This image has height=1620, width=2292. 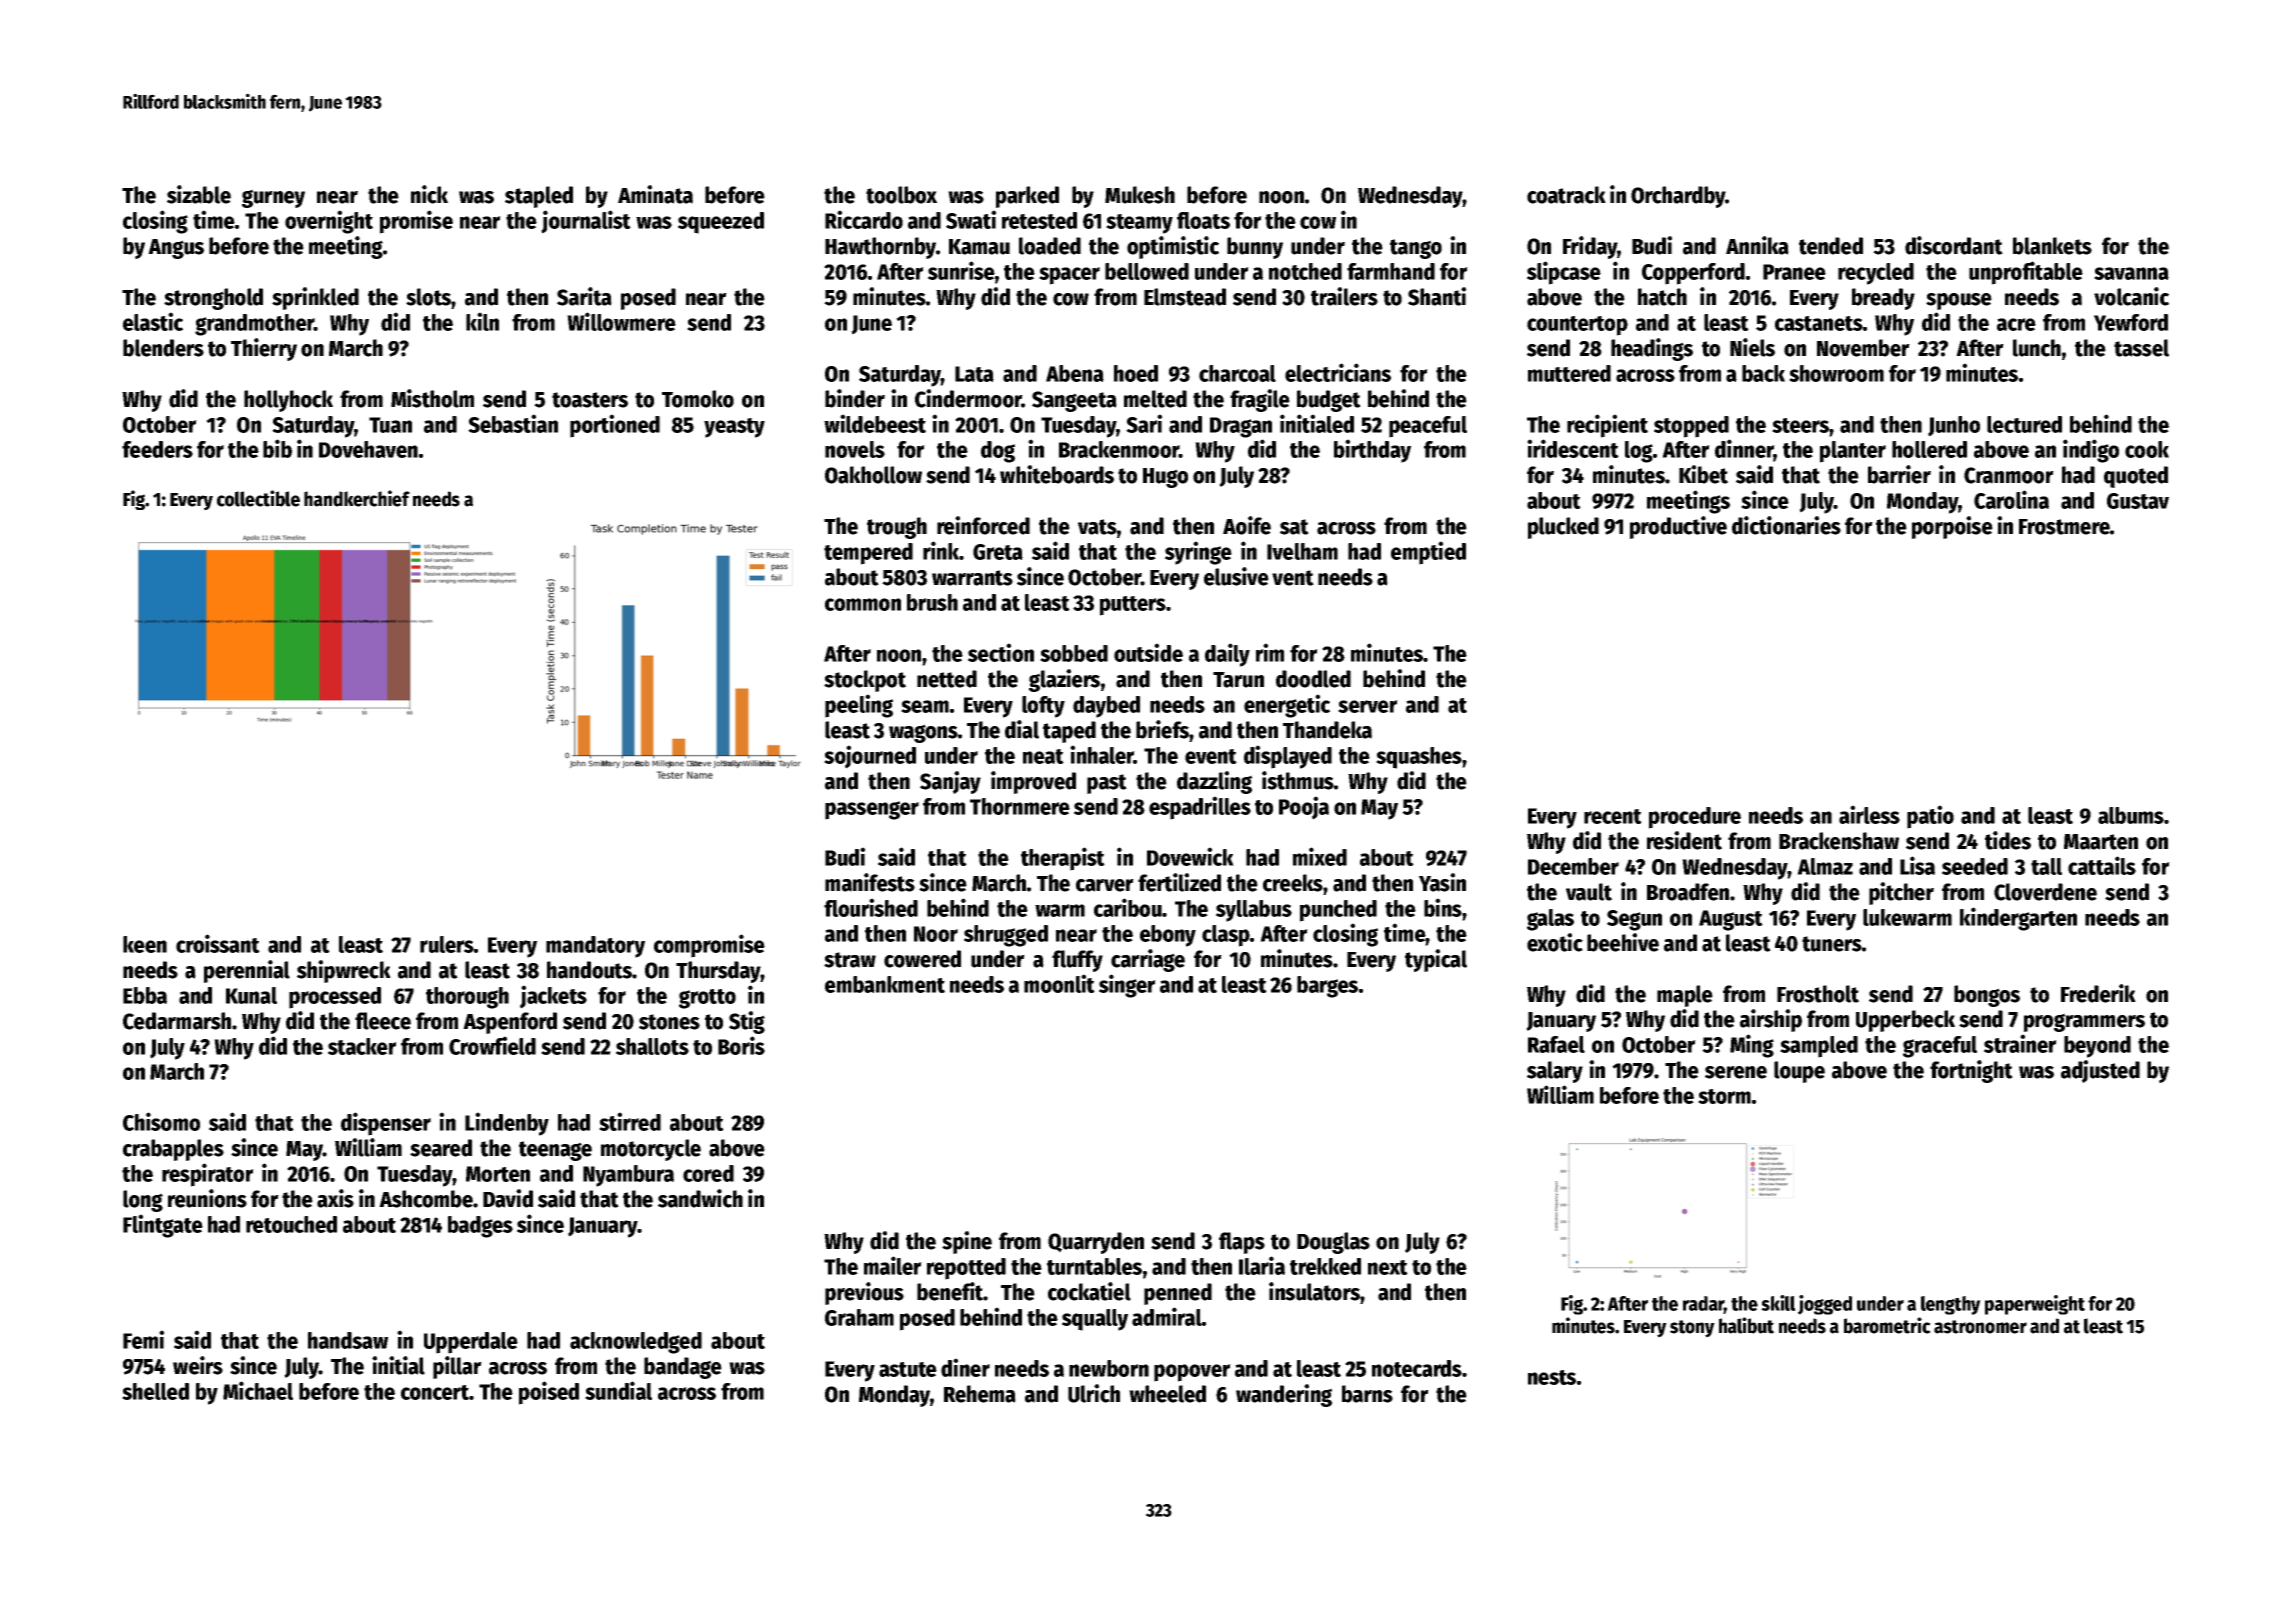 I want to click on displayed, so click(x=1288, y=757).
